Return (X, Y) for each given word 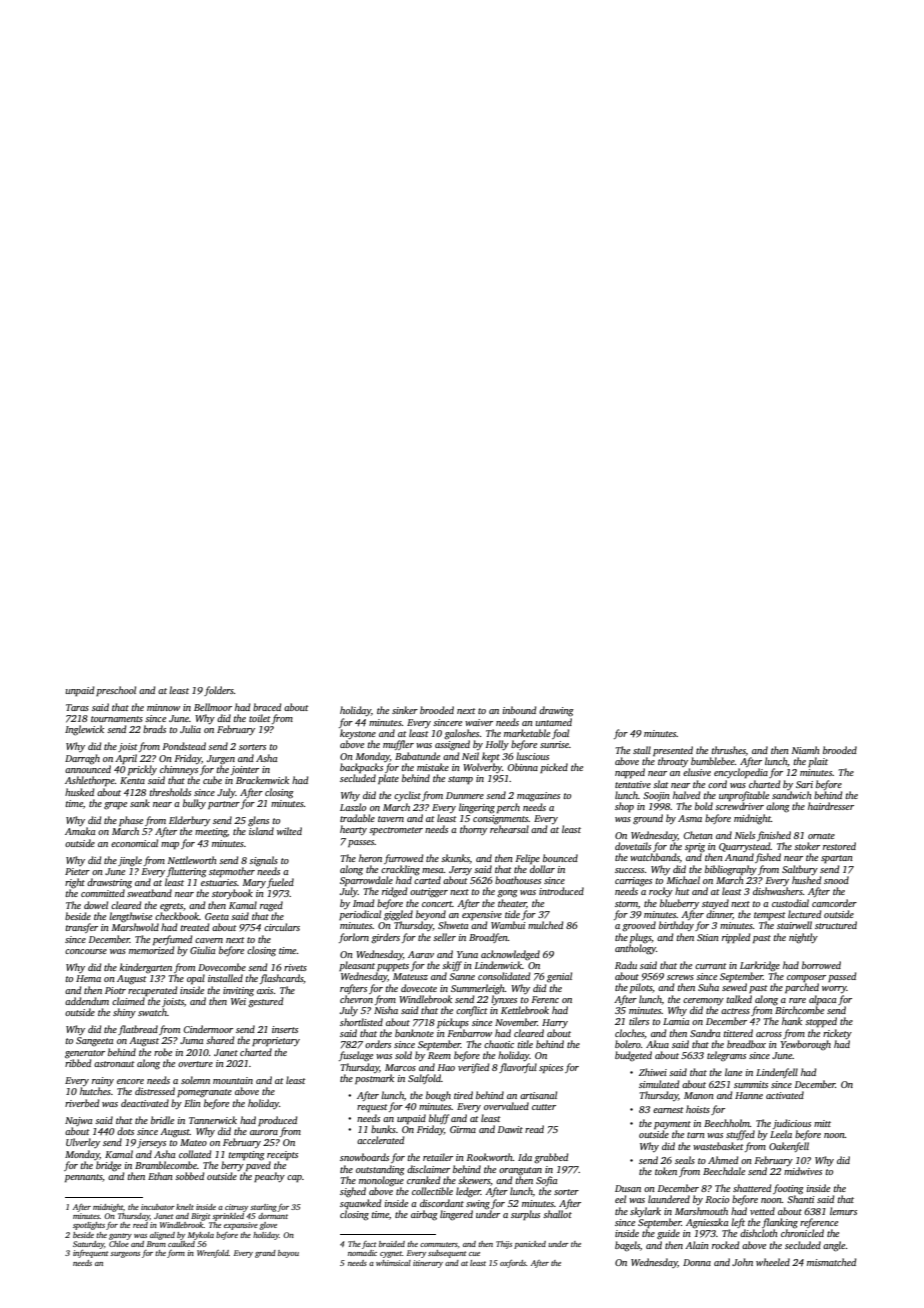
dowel (96, 905)
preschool (116, 691)
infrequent (91, 1254)
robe (163, 1052)
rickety (837, 1034)
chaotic (499, 1044)
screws (680, 977)
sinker (405, 710)
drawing (556, 711)
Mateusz (410, 976)
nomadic (362, 1253)
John (742, 1262)
